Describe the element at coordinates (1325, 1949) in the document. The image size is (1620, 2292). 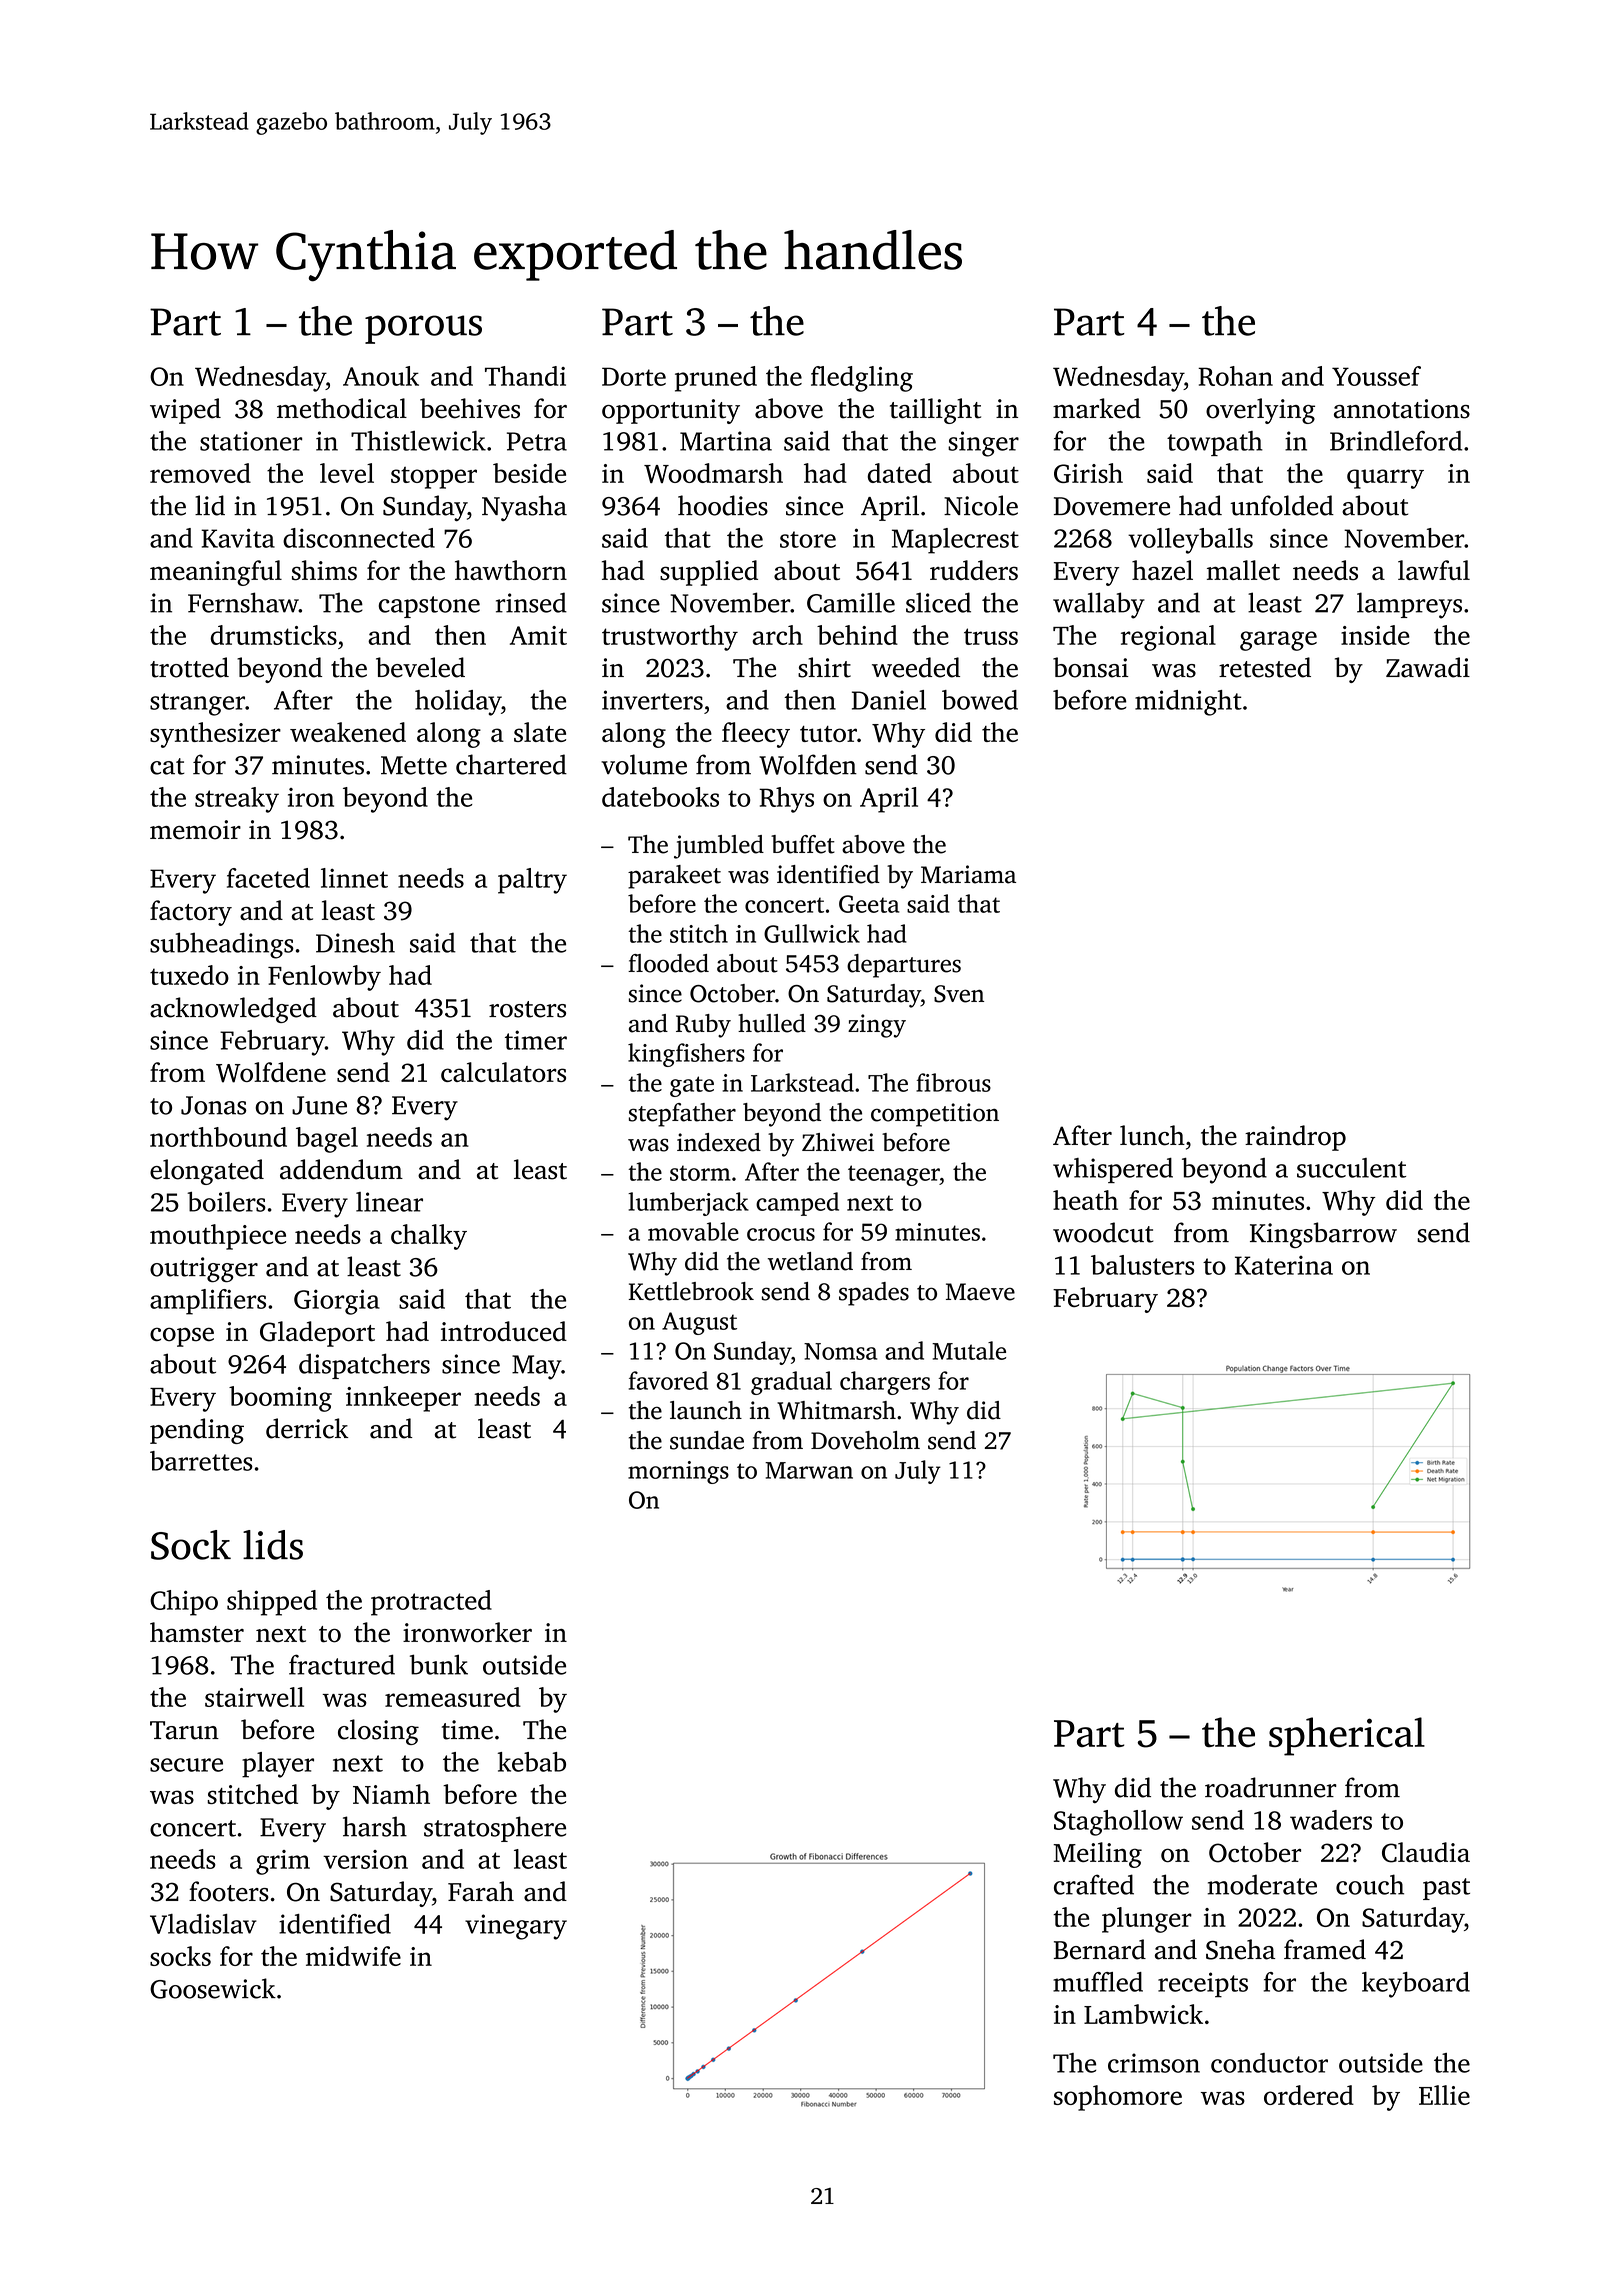
I see `framed` at that location.
